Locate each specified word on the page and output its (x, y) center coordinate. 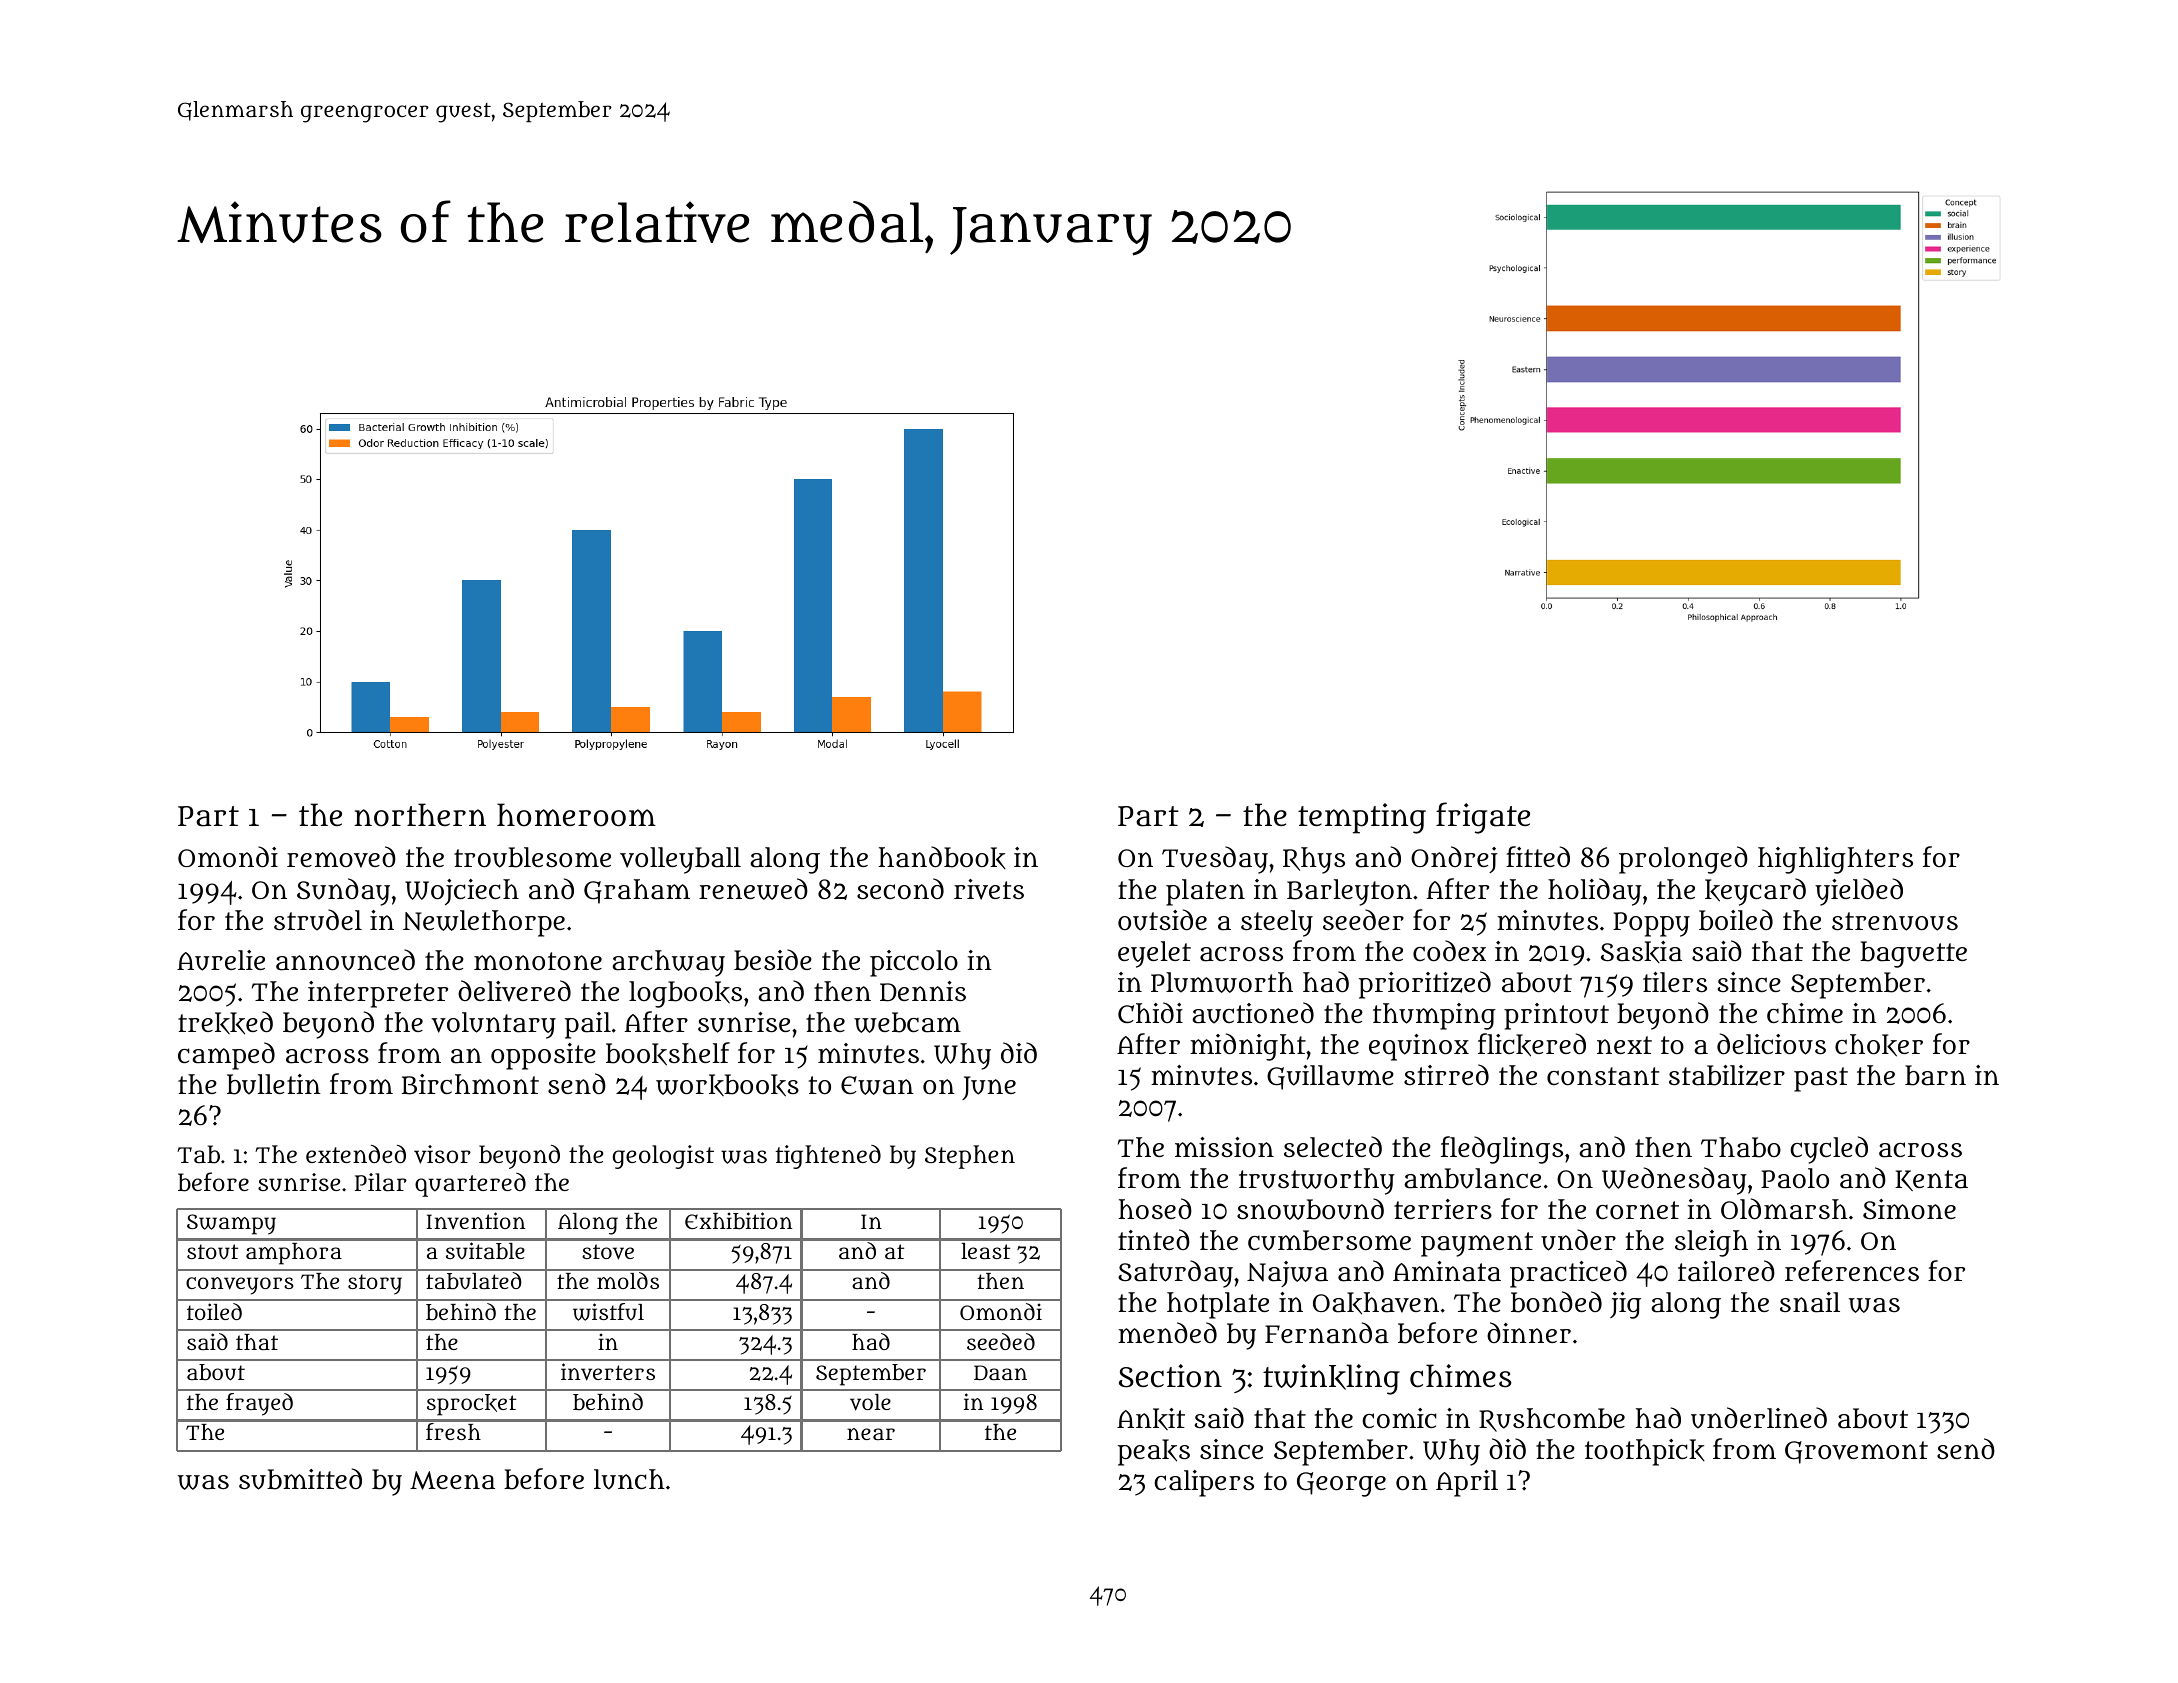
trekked (225, 1023)
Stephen (970, 1157)
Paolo (1795, 1178)
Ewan (877, 1085)
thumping (1434, 1016)
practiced (1568, 1274)
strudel (318, 920)
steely (1277, 923)
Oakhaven (1376, 1303)
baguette (1913, 954)
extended (356, 1154)
